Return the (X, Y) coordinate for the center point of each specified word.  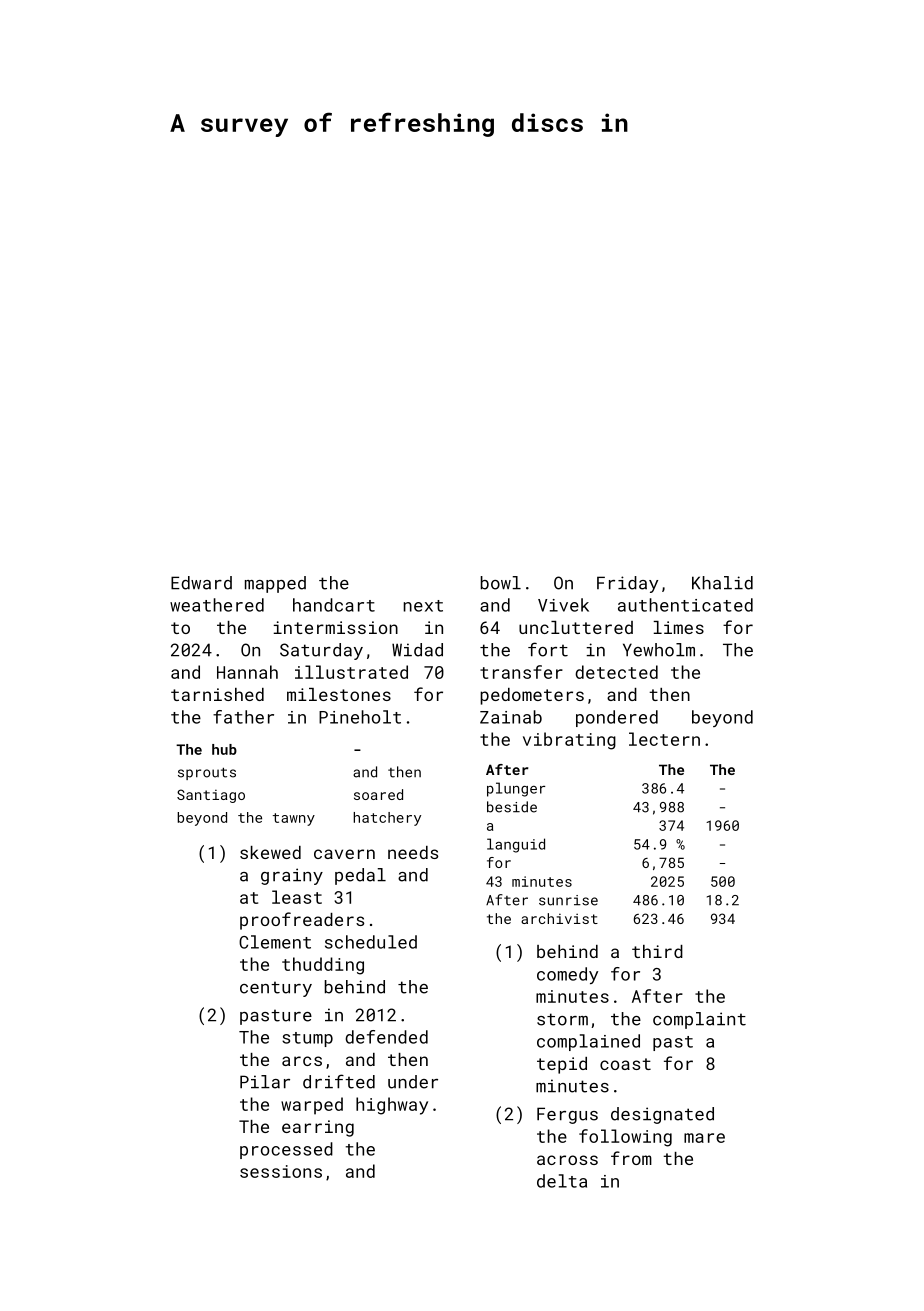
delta (562, 1181)
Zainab (511, 717)
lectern (664, 739)
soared (378, 794)
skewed (270, 852)
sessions (281, 1171)
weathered (217, 605)
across (567, 1160)
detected (616, 672)
